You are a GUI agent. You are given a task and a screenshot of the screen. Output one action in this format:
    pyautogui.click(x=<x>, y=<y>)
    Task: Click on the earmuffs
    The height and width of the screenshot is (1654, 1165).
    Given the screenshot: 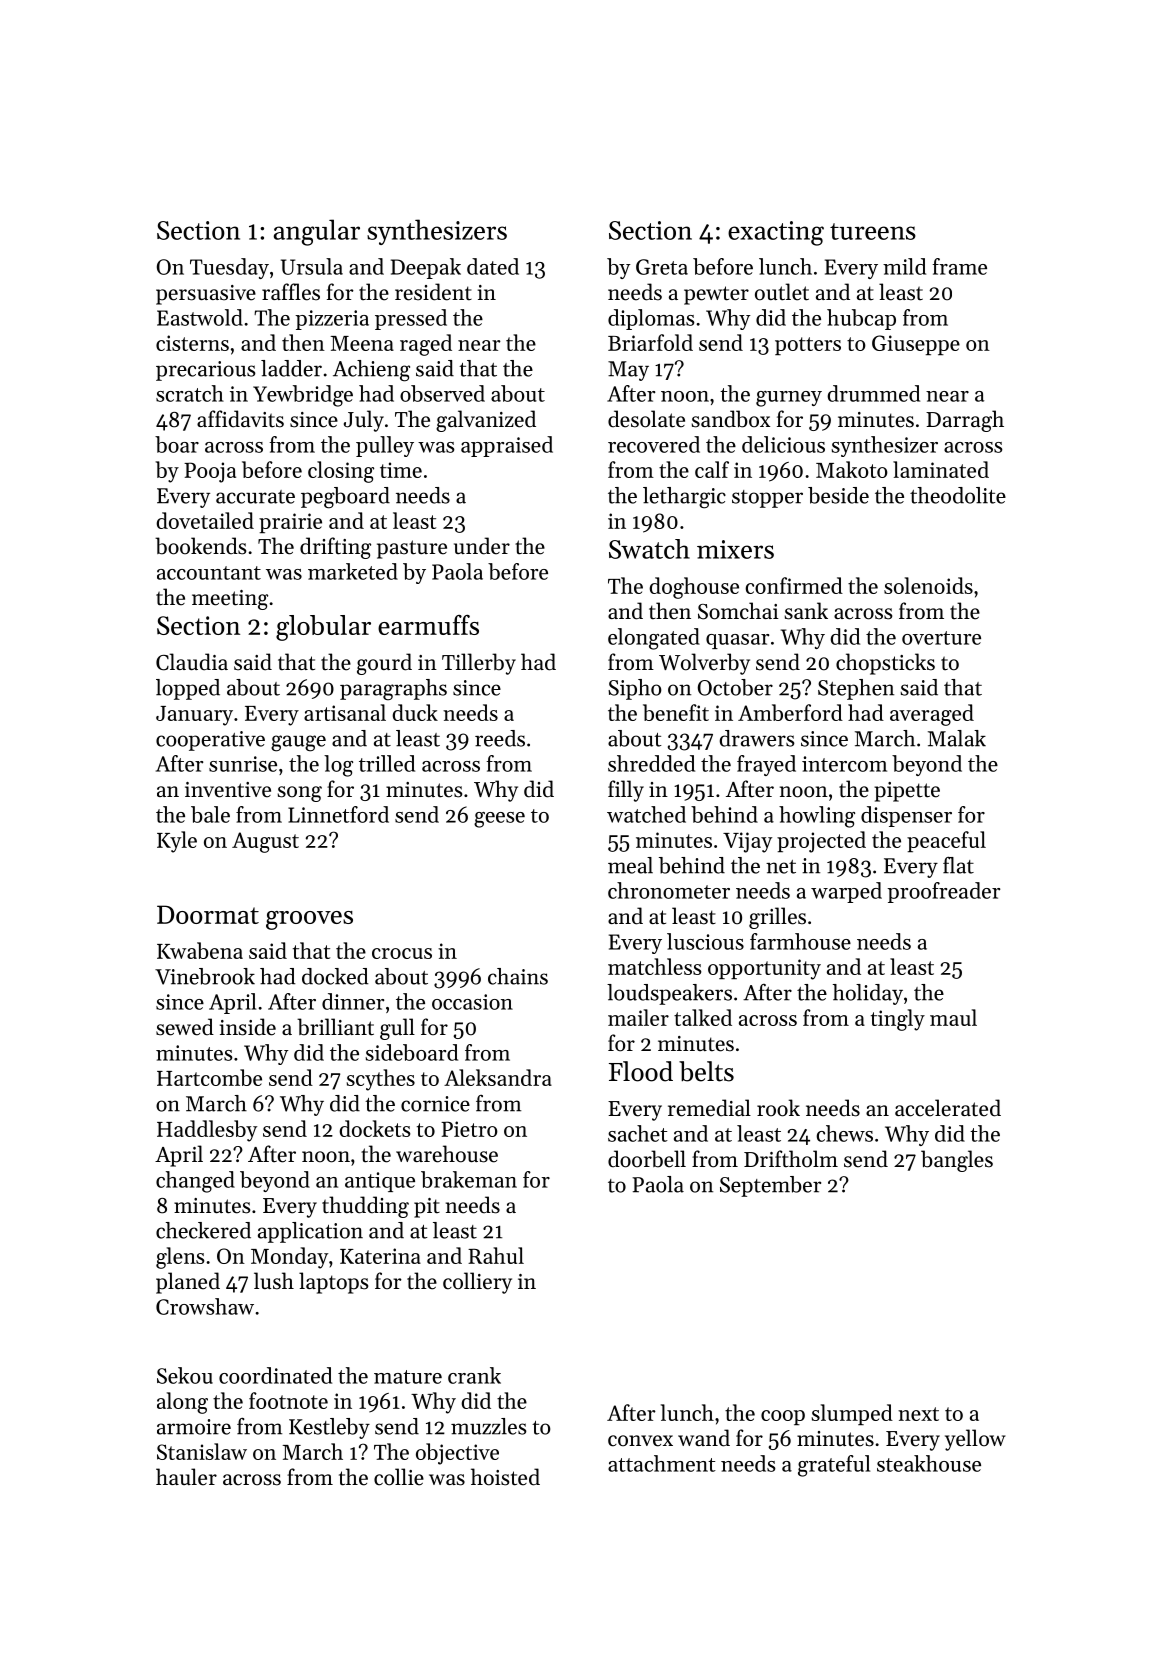 What is the action you would take?
    pyautogui.click(x=428, y=625)
